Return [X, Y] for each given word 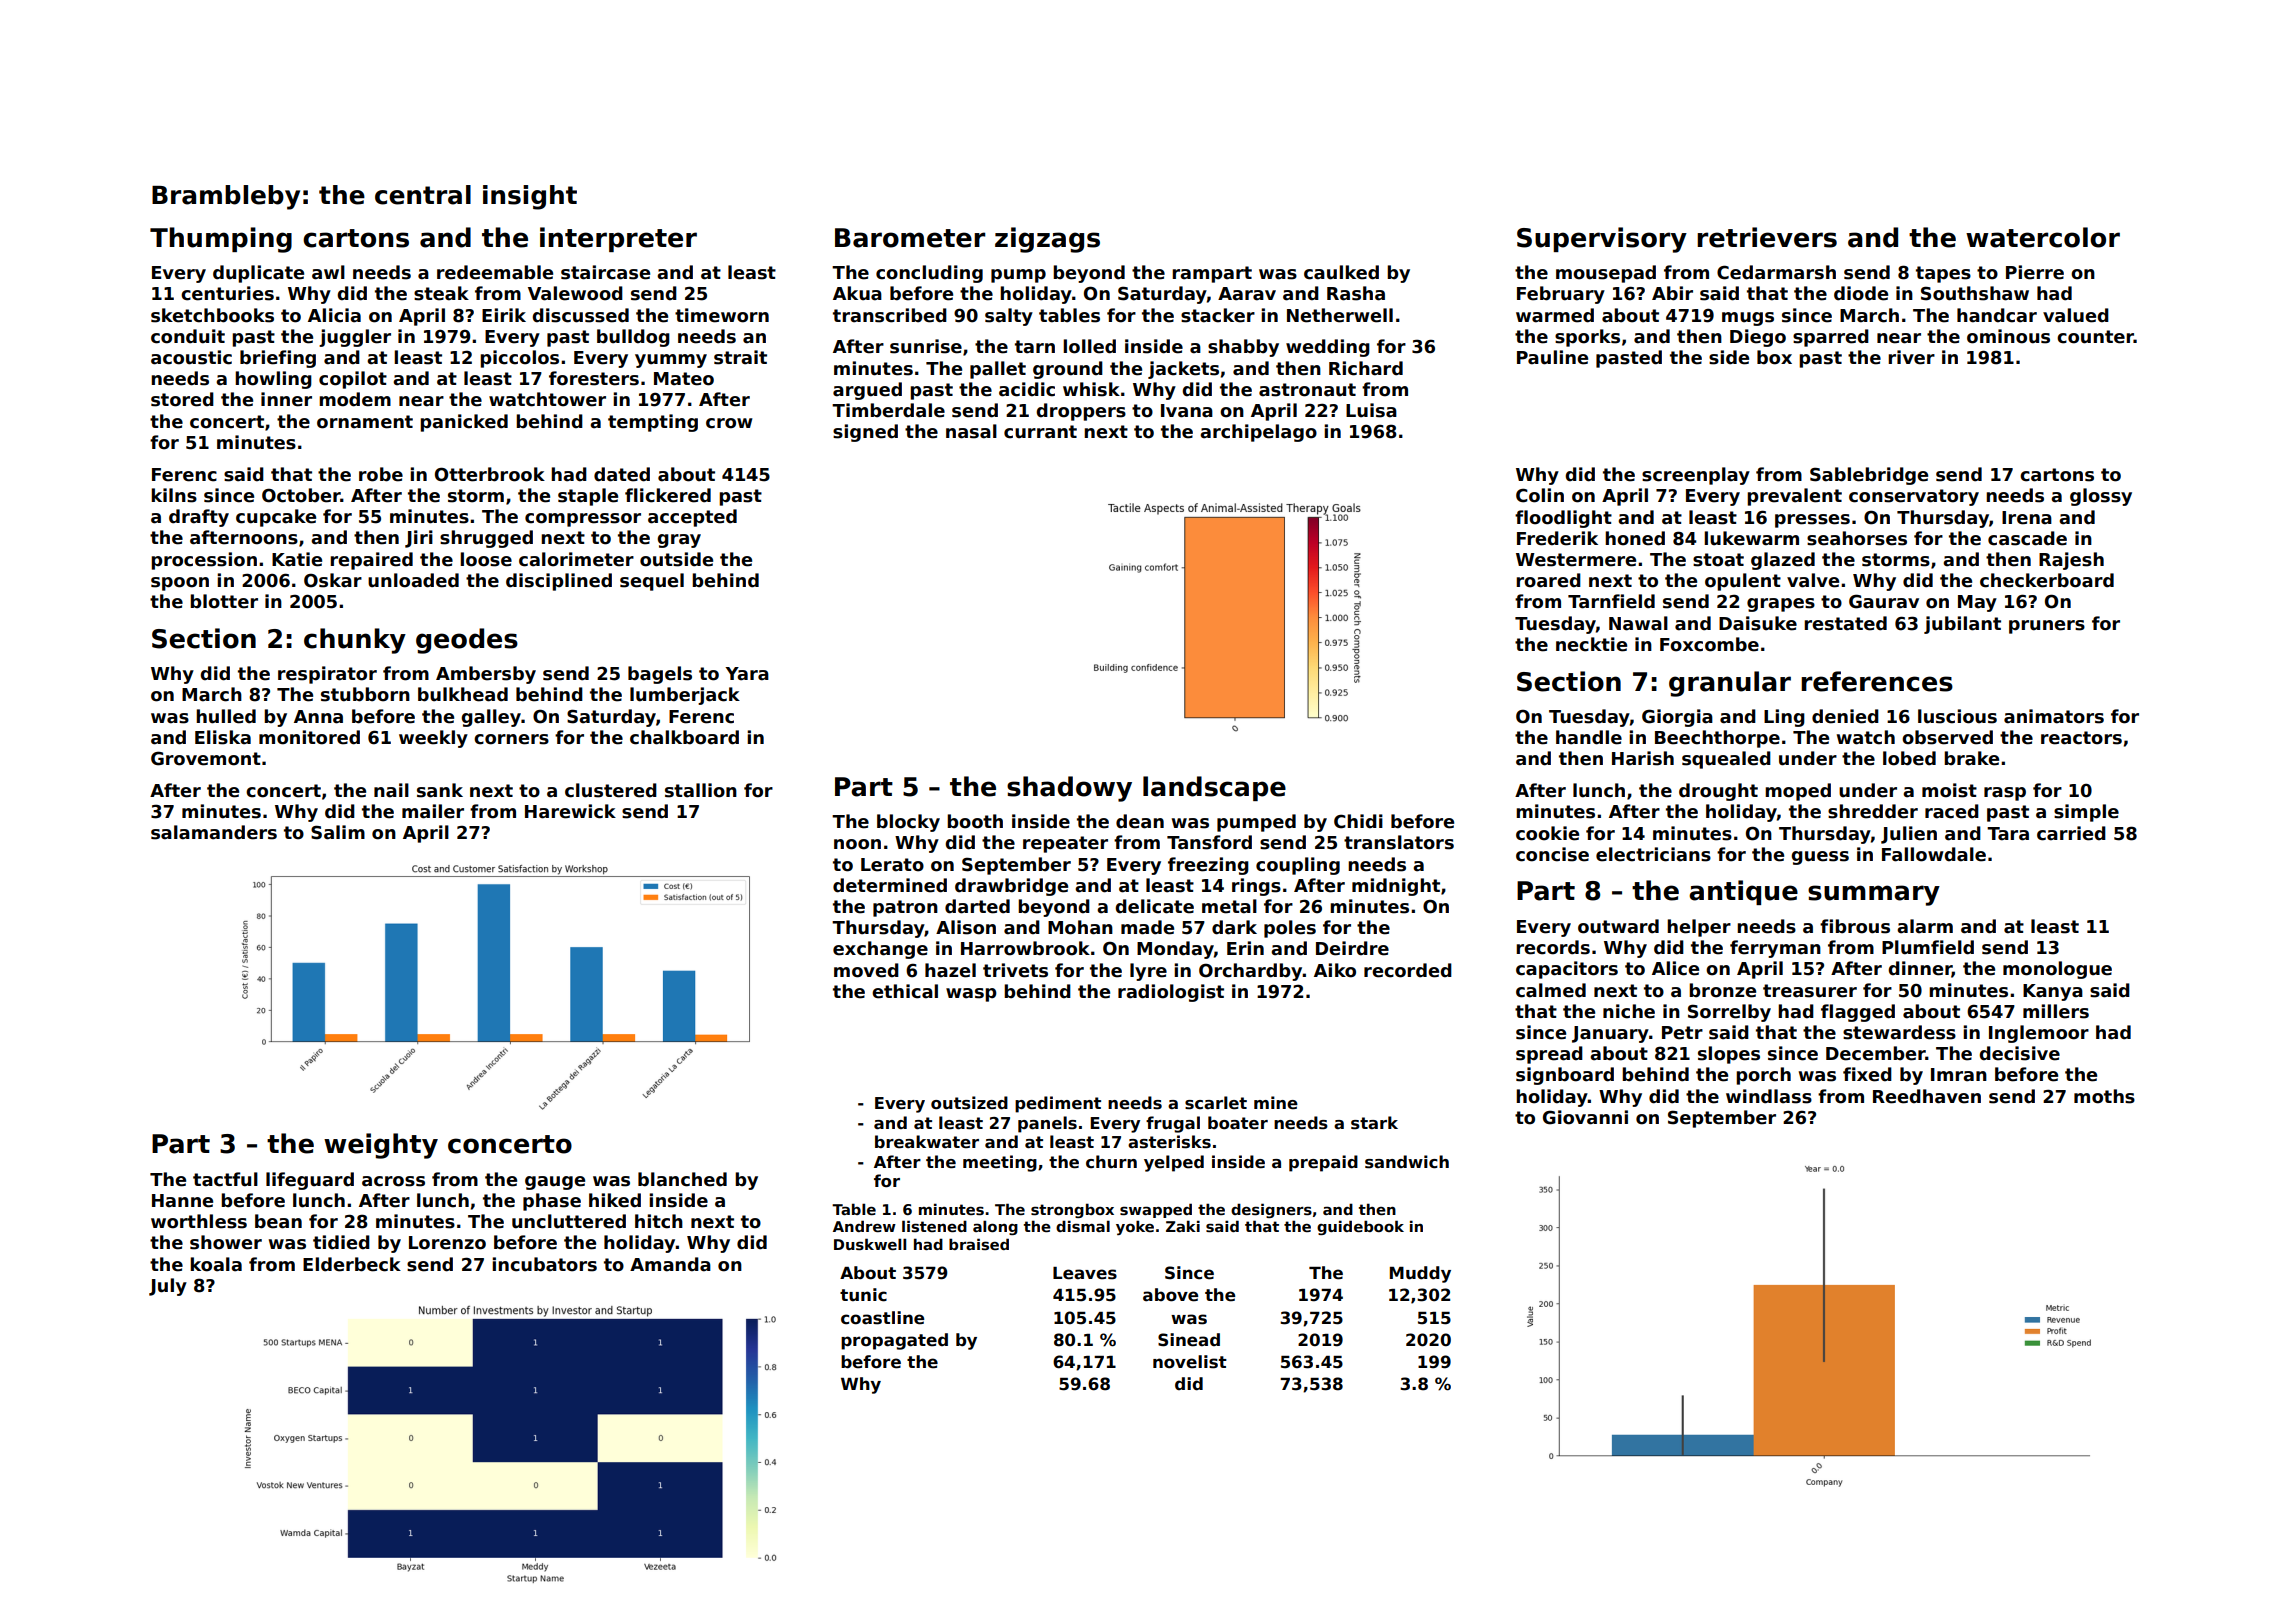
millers [2056, 1011]
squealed [1726, 760]
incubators [544, 1264]
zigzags [1047, 240]
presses [1812, 521]
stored [182, 399]
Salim [338, 832]
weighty [381, 1146]
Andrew [864, 1226]
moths [2104, 1096]
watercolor [2043, 237]
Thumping [221, 240]
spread [1549, 1055]
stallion [701, 790]
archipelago [1258, 433]
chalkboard [684, 737]
